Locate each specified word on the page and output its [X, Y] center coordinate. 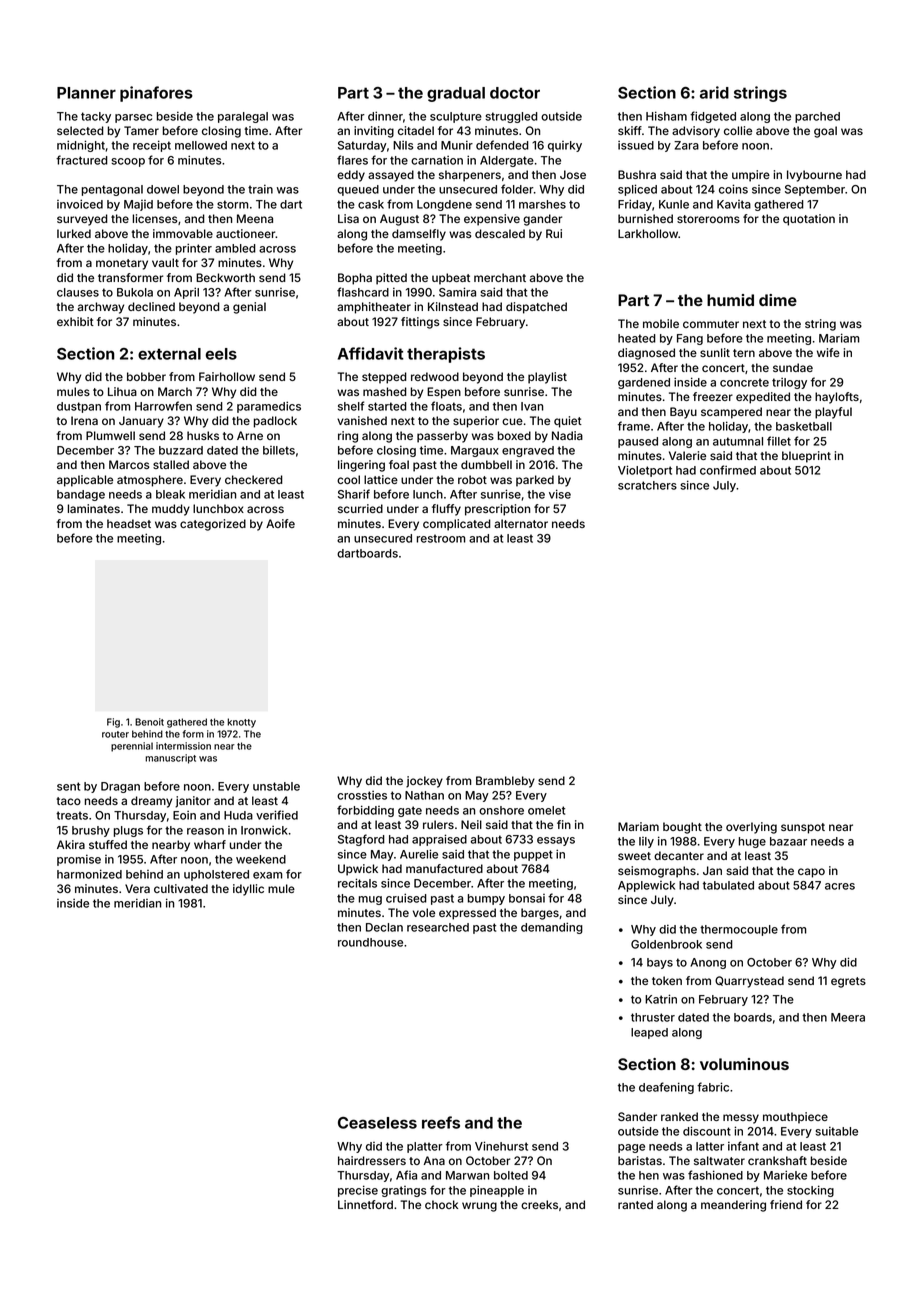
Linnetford [365, 1204]
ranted [635, 1204]
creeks [539, 1204]
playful [833, 413]
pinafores [156, 94]
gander [542, 220]
